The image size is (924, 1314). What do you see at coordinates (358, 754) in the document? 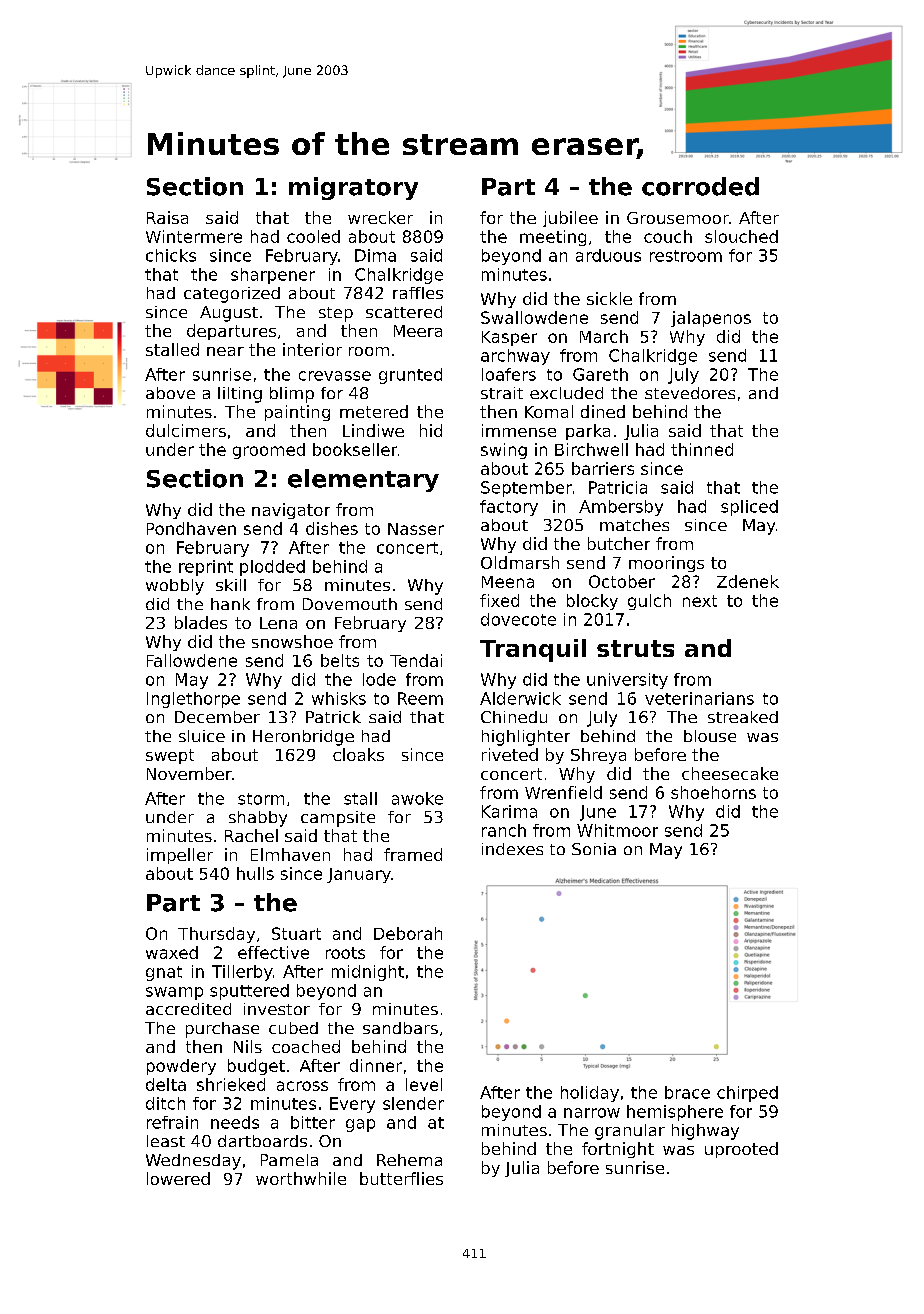
I see `cloaks` at bounding box center [358, 754].
